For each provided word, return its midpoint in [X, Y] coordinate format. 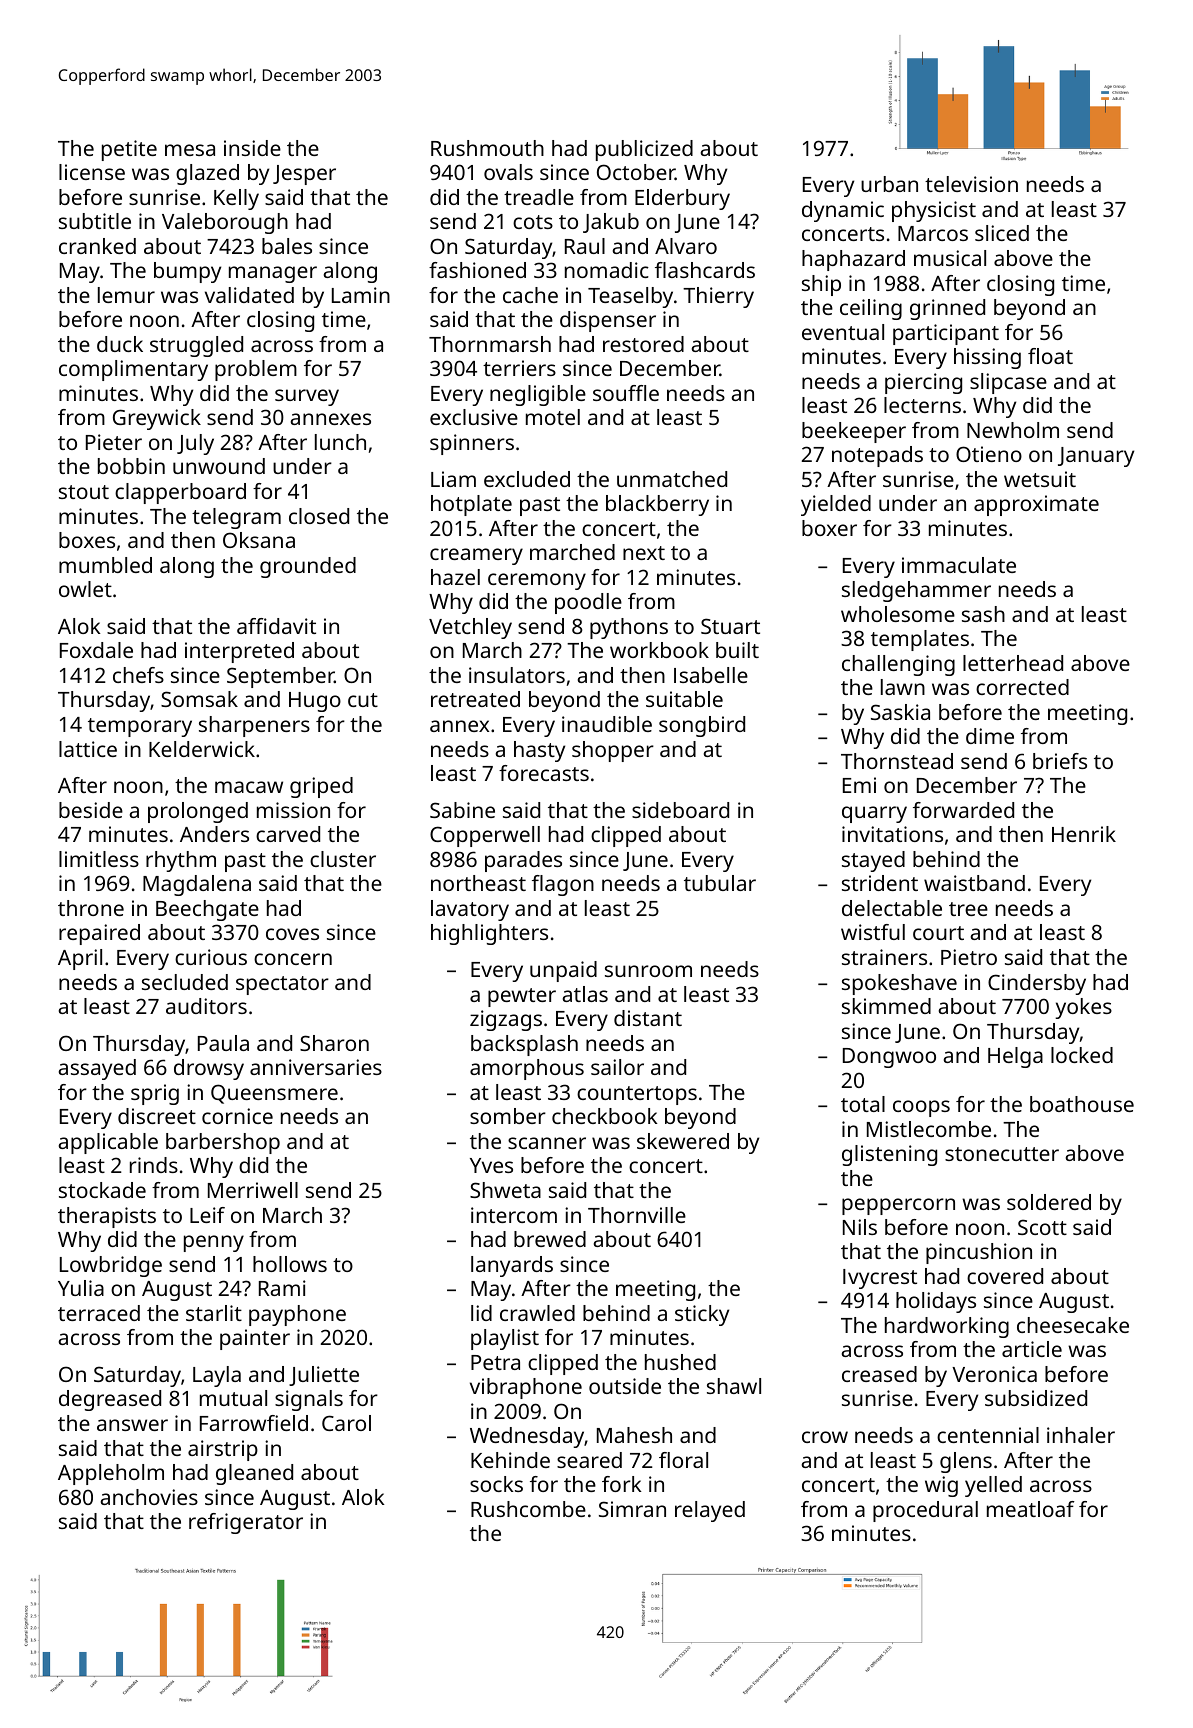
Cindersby [1037, 984]
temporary [140, 727]
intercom [514, 1215]
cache [530, 295]
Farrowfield [254, 1423]
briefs [1060, 761]
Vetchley [470, 628]
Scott [1042, 1227]
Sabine [462, 810]
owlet [85, 589]
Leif [207, 1215]
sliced [1002, 233]
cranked [97, 246]
